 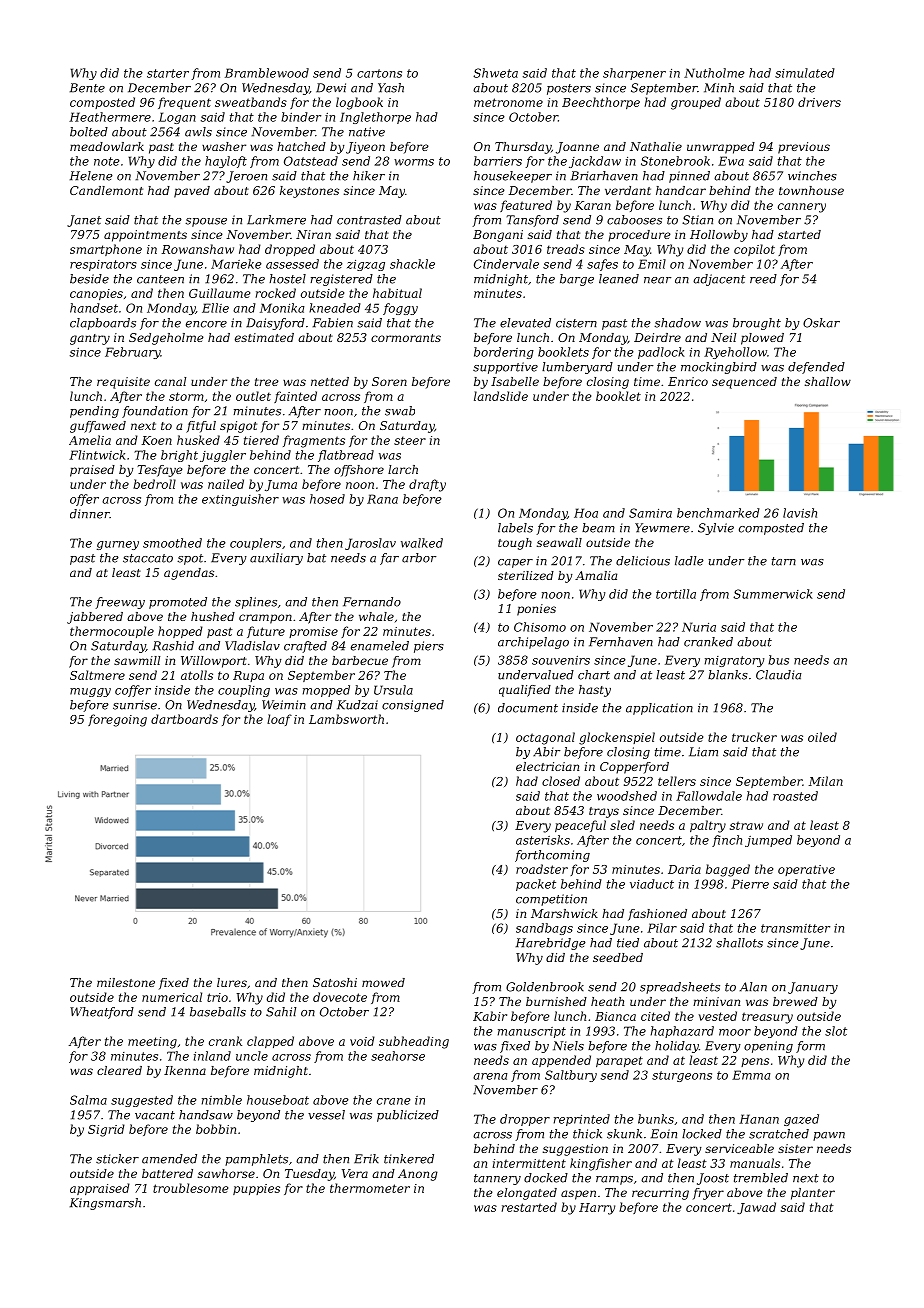 What do you see at coordinates (198, 132) in the page?
I see `awls` at bounding box center [198, 132].
